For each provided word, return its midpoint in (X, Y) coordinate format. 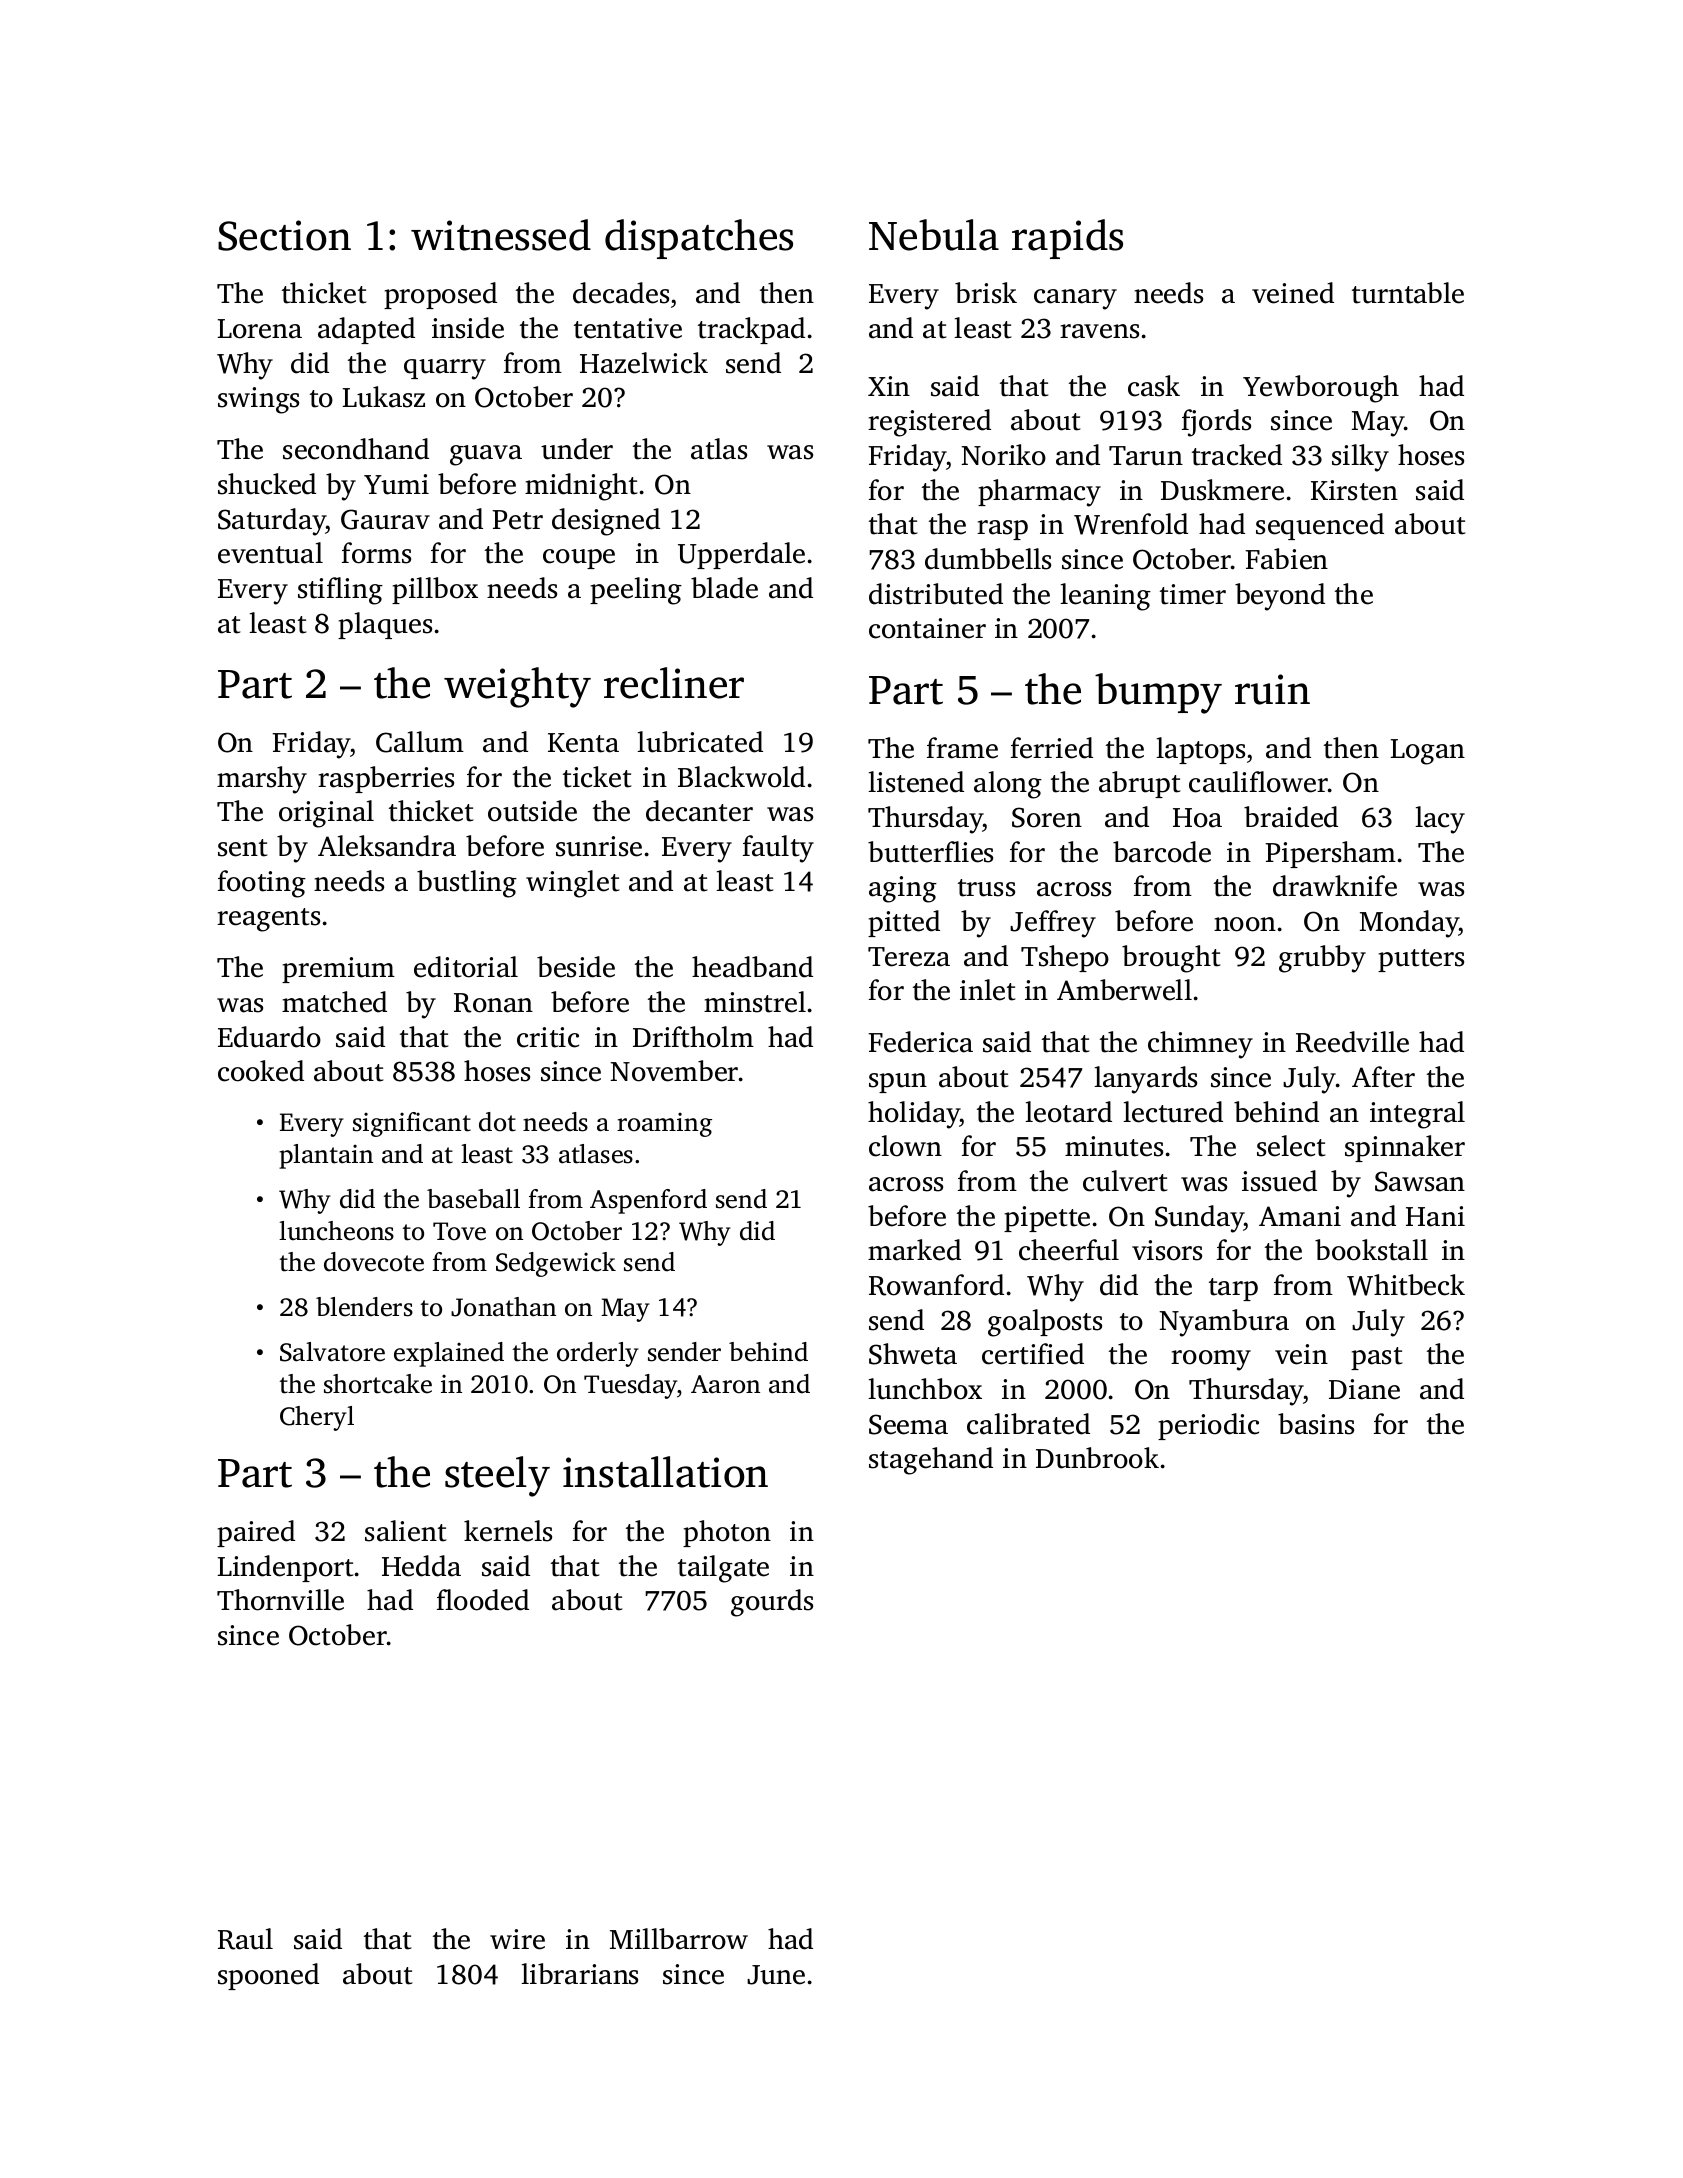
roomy (1211, 1360)
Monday (1409, 924)
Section (284, 235)
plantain (326, 1156)
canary (1075, 299)
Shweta (913, 1354)
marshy (262, 780)
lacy (1440, 820)
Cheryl (317, 1418)
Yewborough (1321, 389)
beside (576, 967)
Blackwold (741, 777)
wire (517, 1939)
